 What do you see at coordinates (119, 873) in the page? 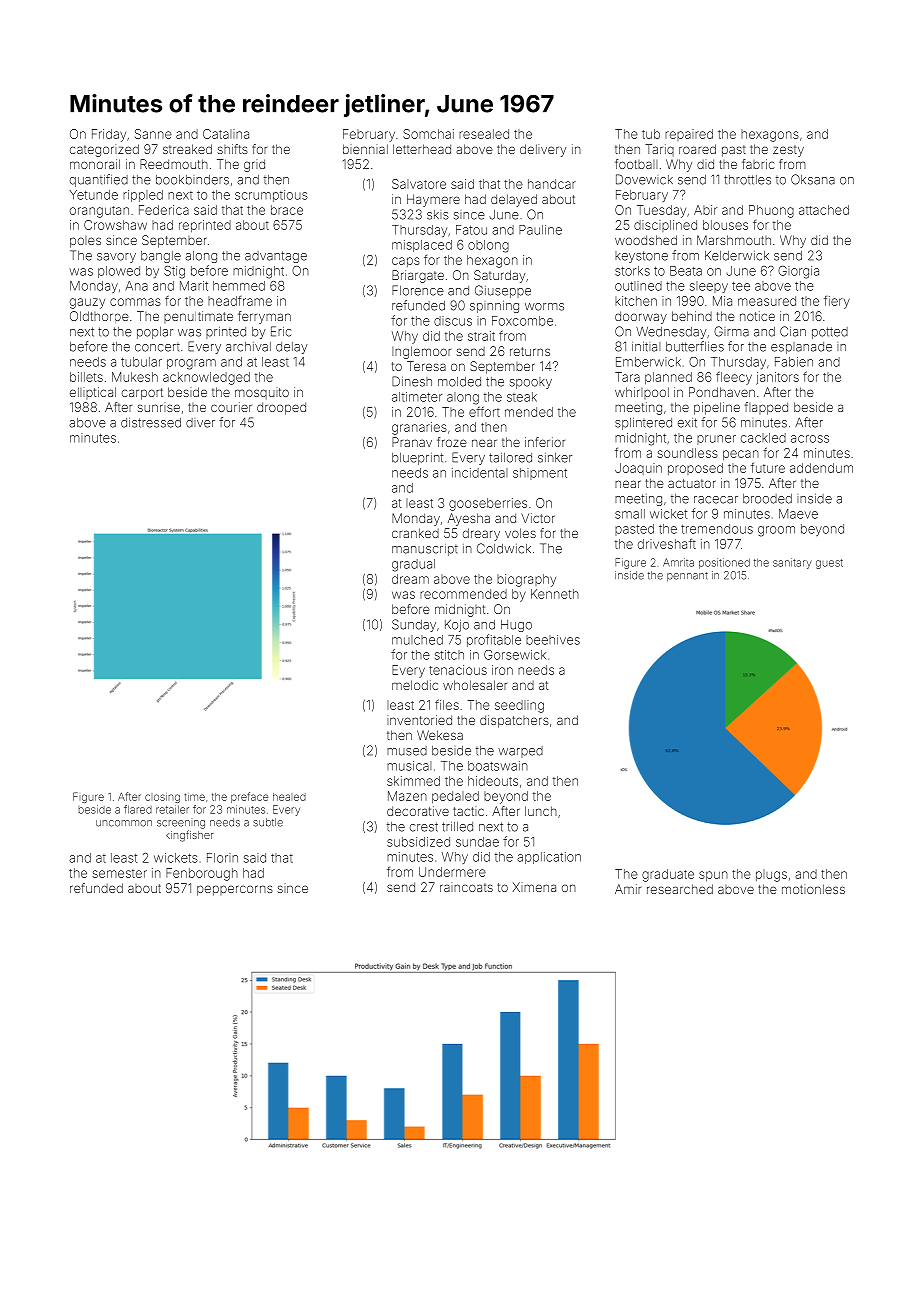
I see `semester` at bounding box center [119, 873].
